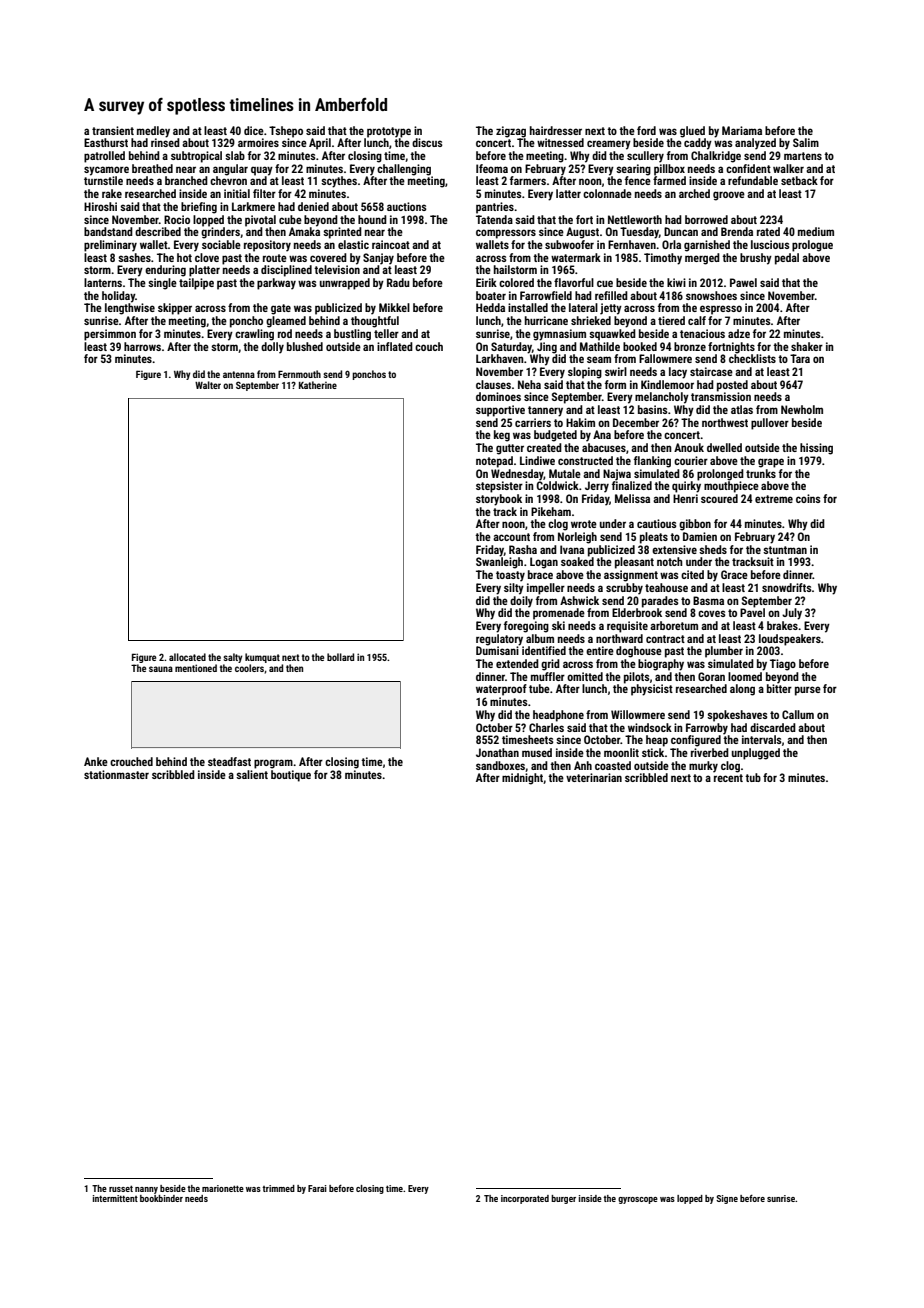 This page has width=924, height=1308. Describe the element at coordinates (500, 411) in the page. I see `supportive` at that location.
